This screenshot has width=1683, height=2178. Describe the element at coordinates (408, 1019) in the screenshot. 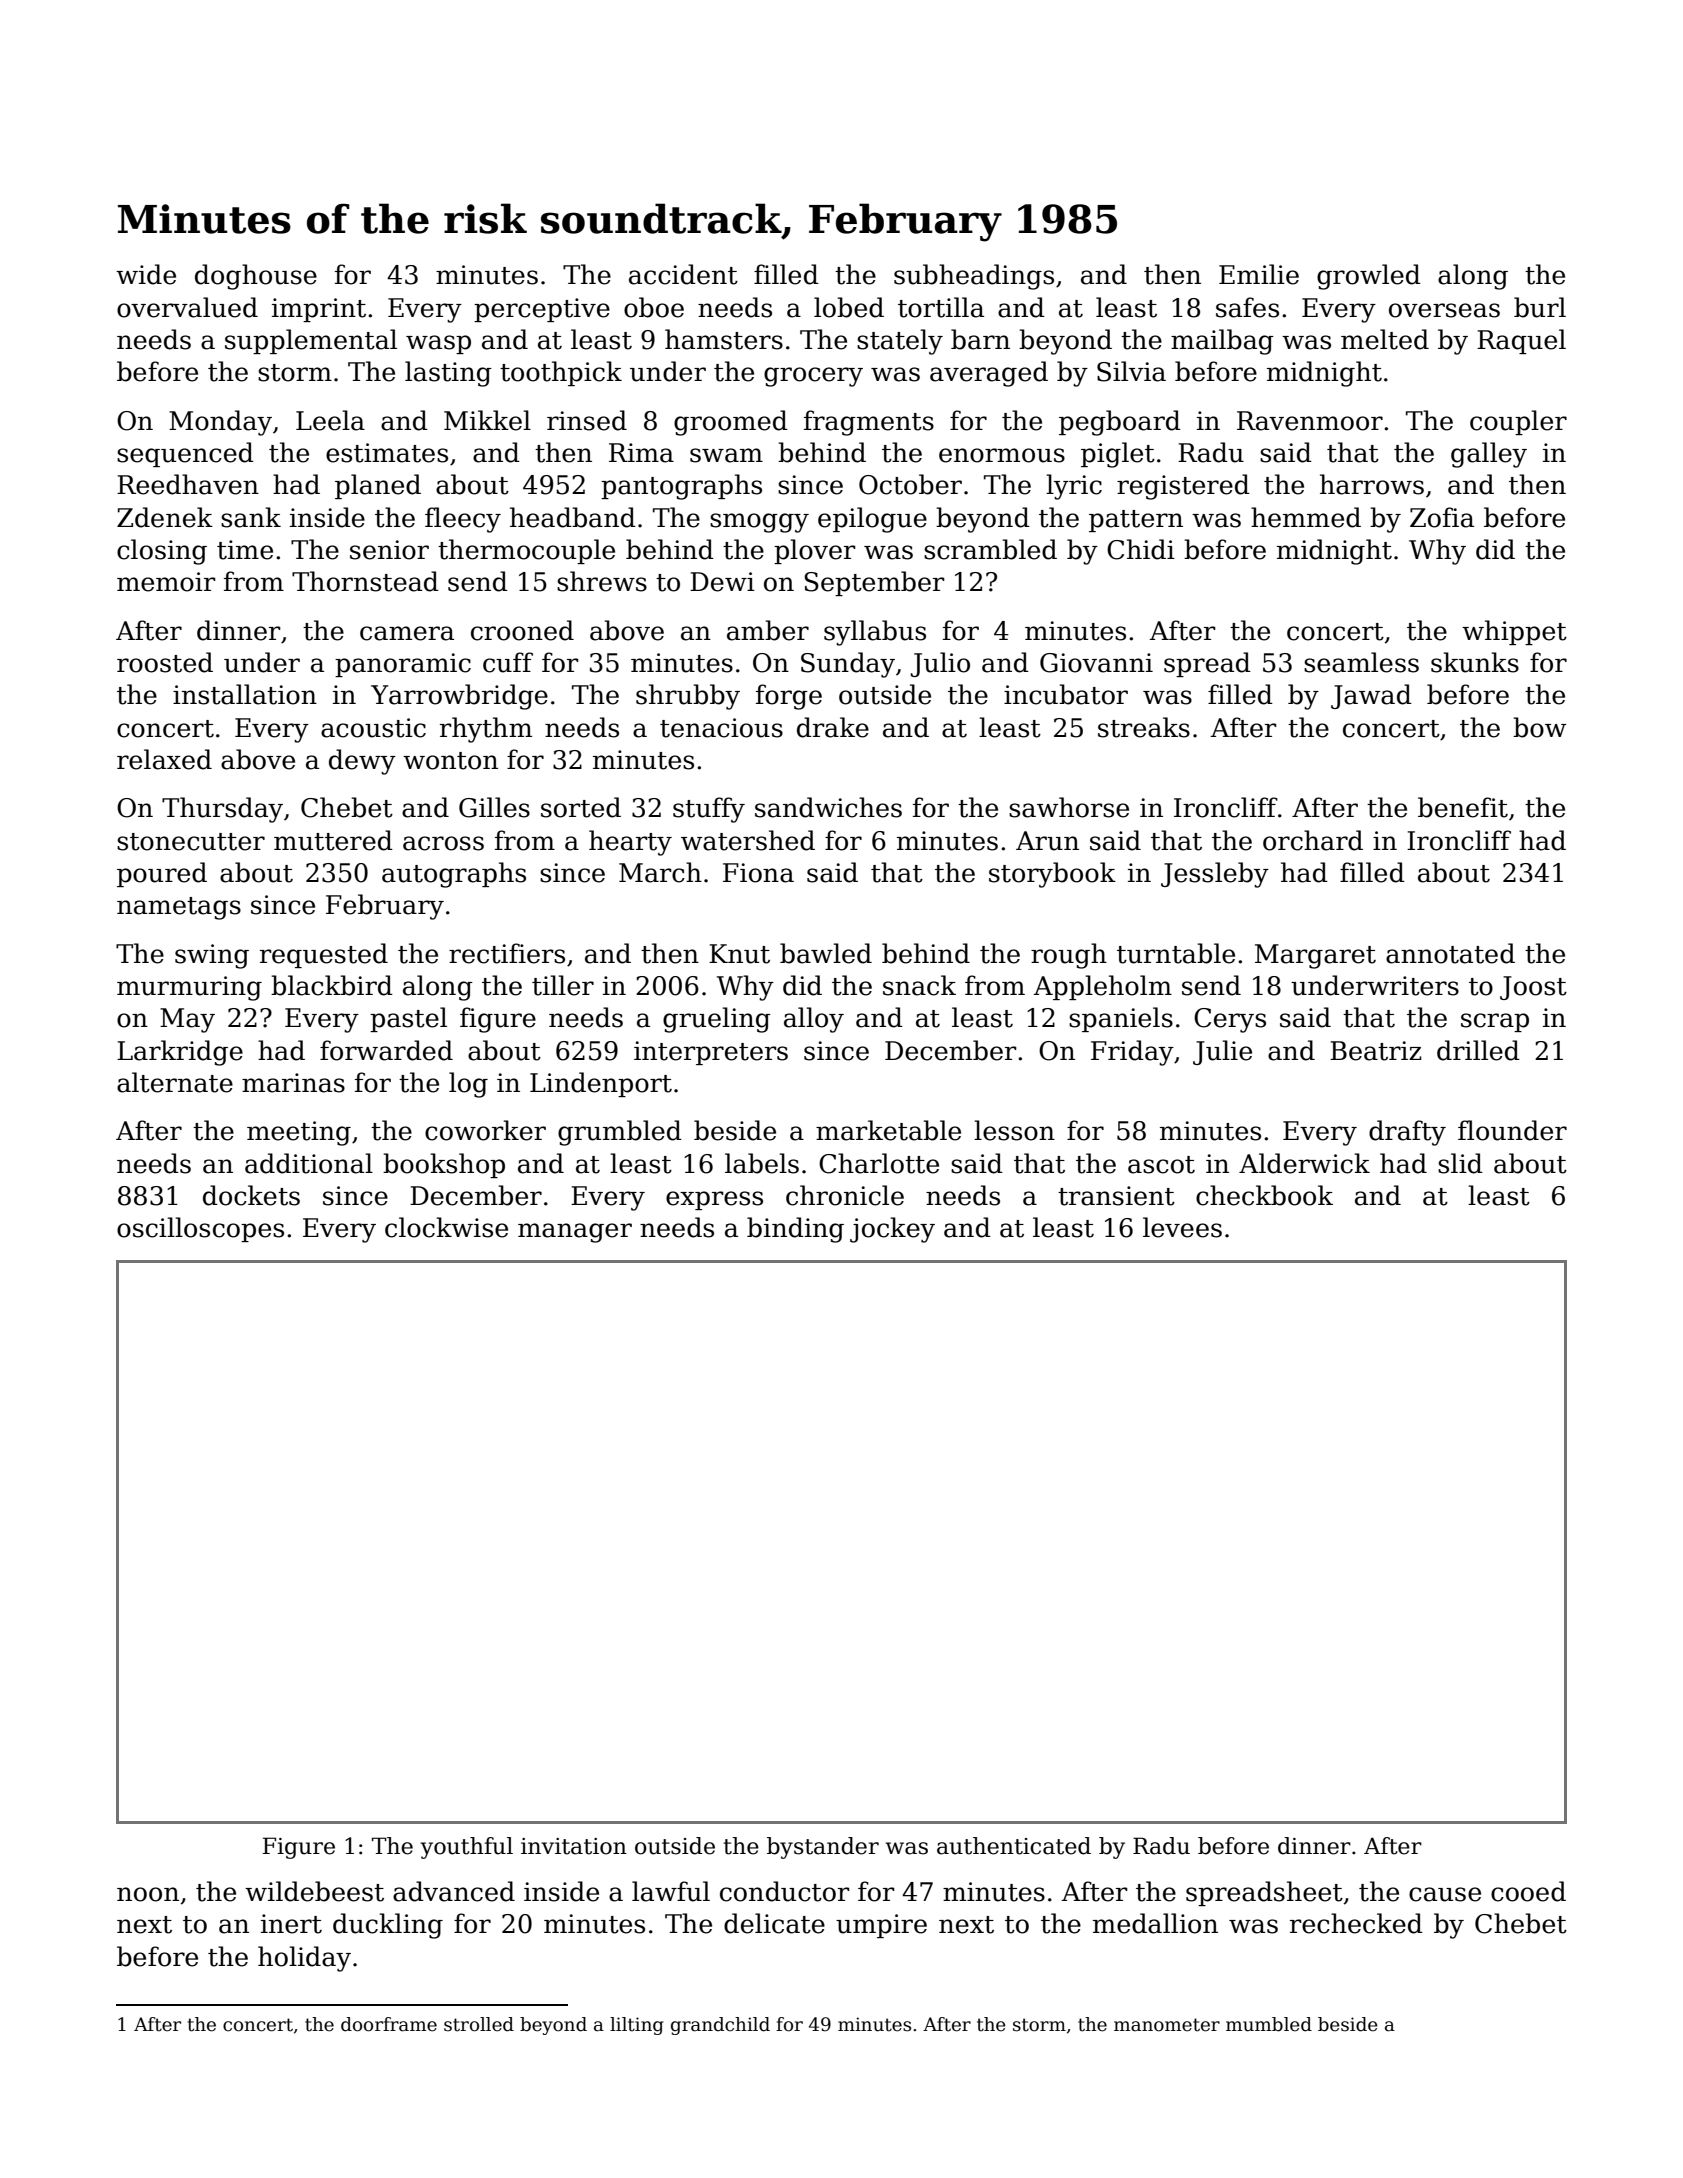

I see `pastel` at that location.
